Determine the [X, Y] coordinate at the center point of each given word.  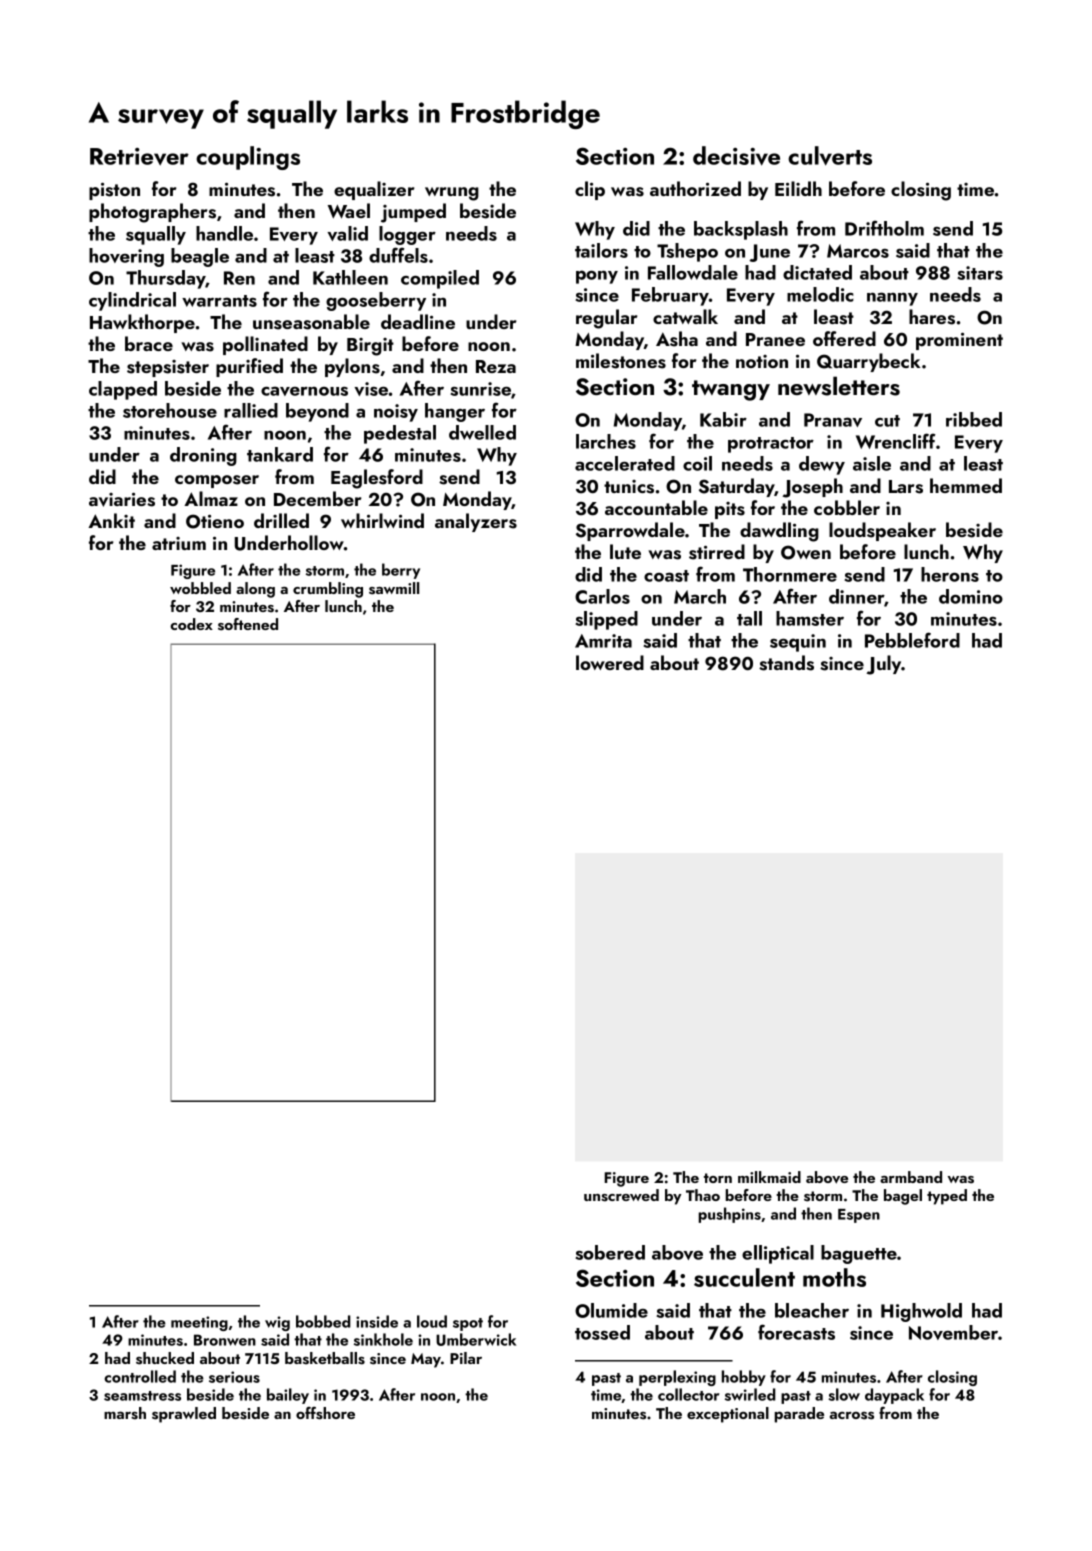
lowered [610, 662]
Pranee [775, 339]
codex [191, 624]
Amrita [603, 641]
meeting [199, 1323]
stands [786, 663]
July [884, 665]
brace [149, 343]
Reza [496, 366]
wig [277, 1323]
